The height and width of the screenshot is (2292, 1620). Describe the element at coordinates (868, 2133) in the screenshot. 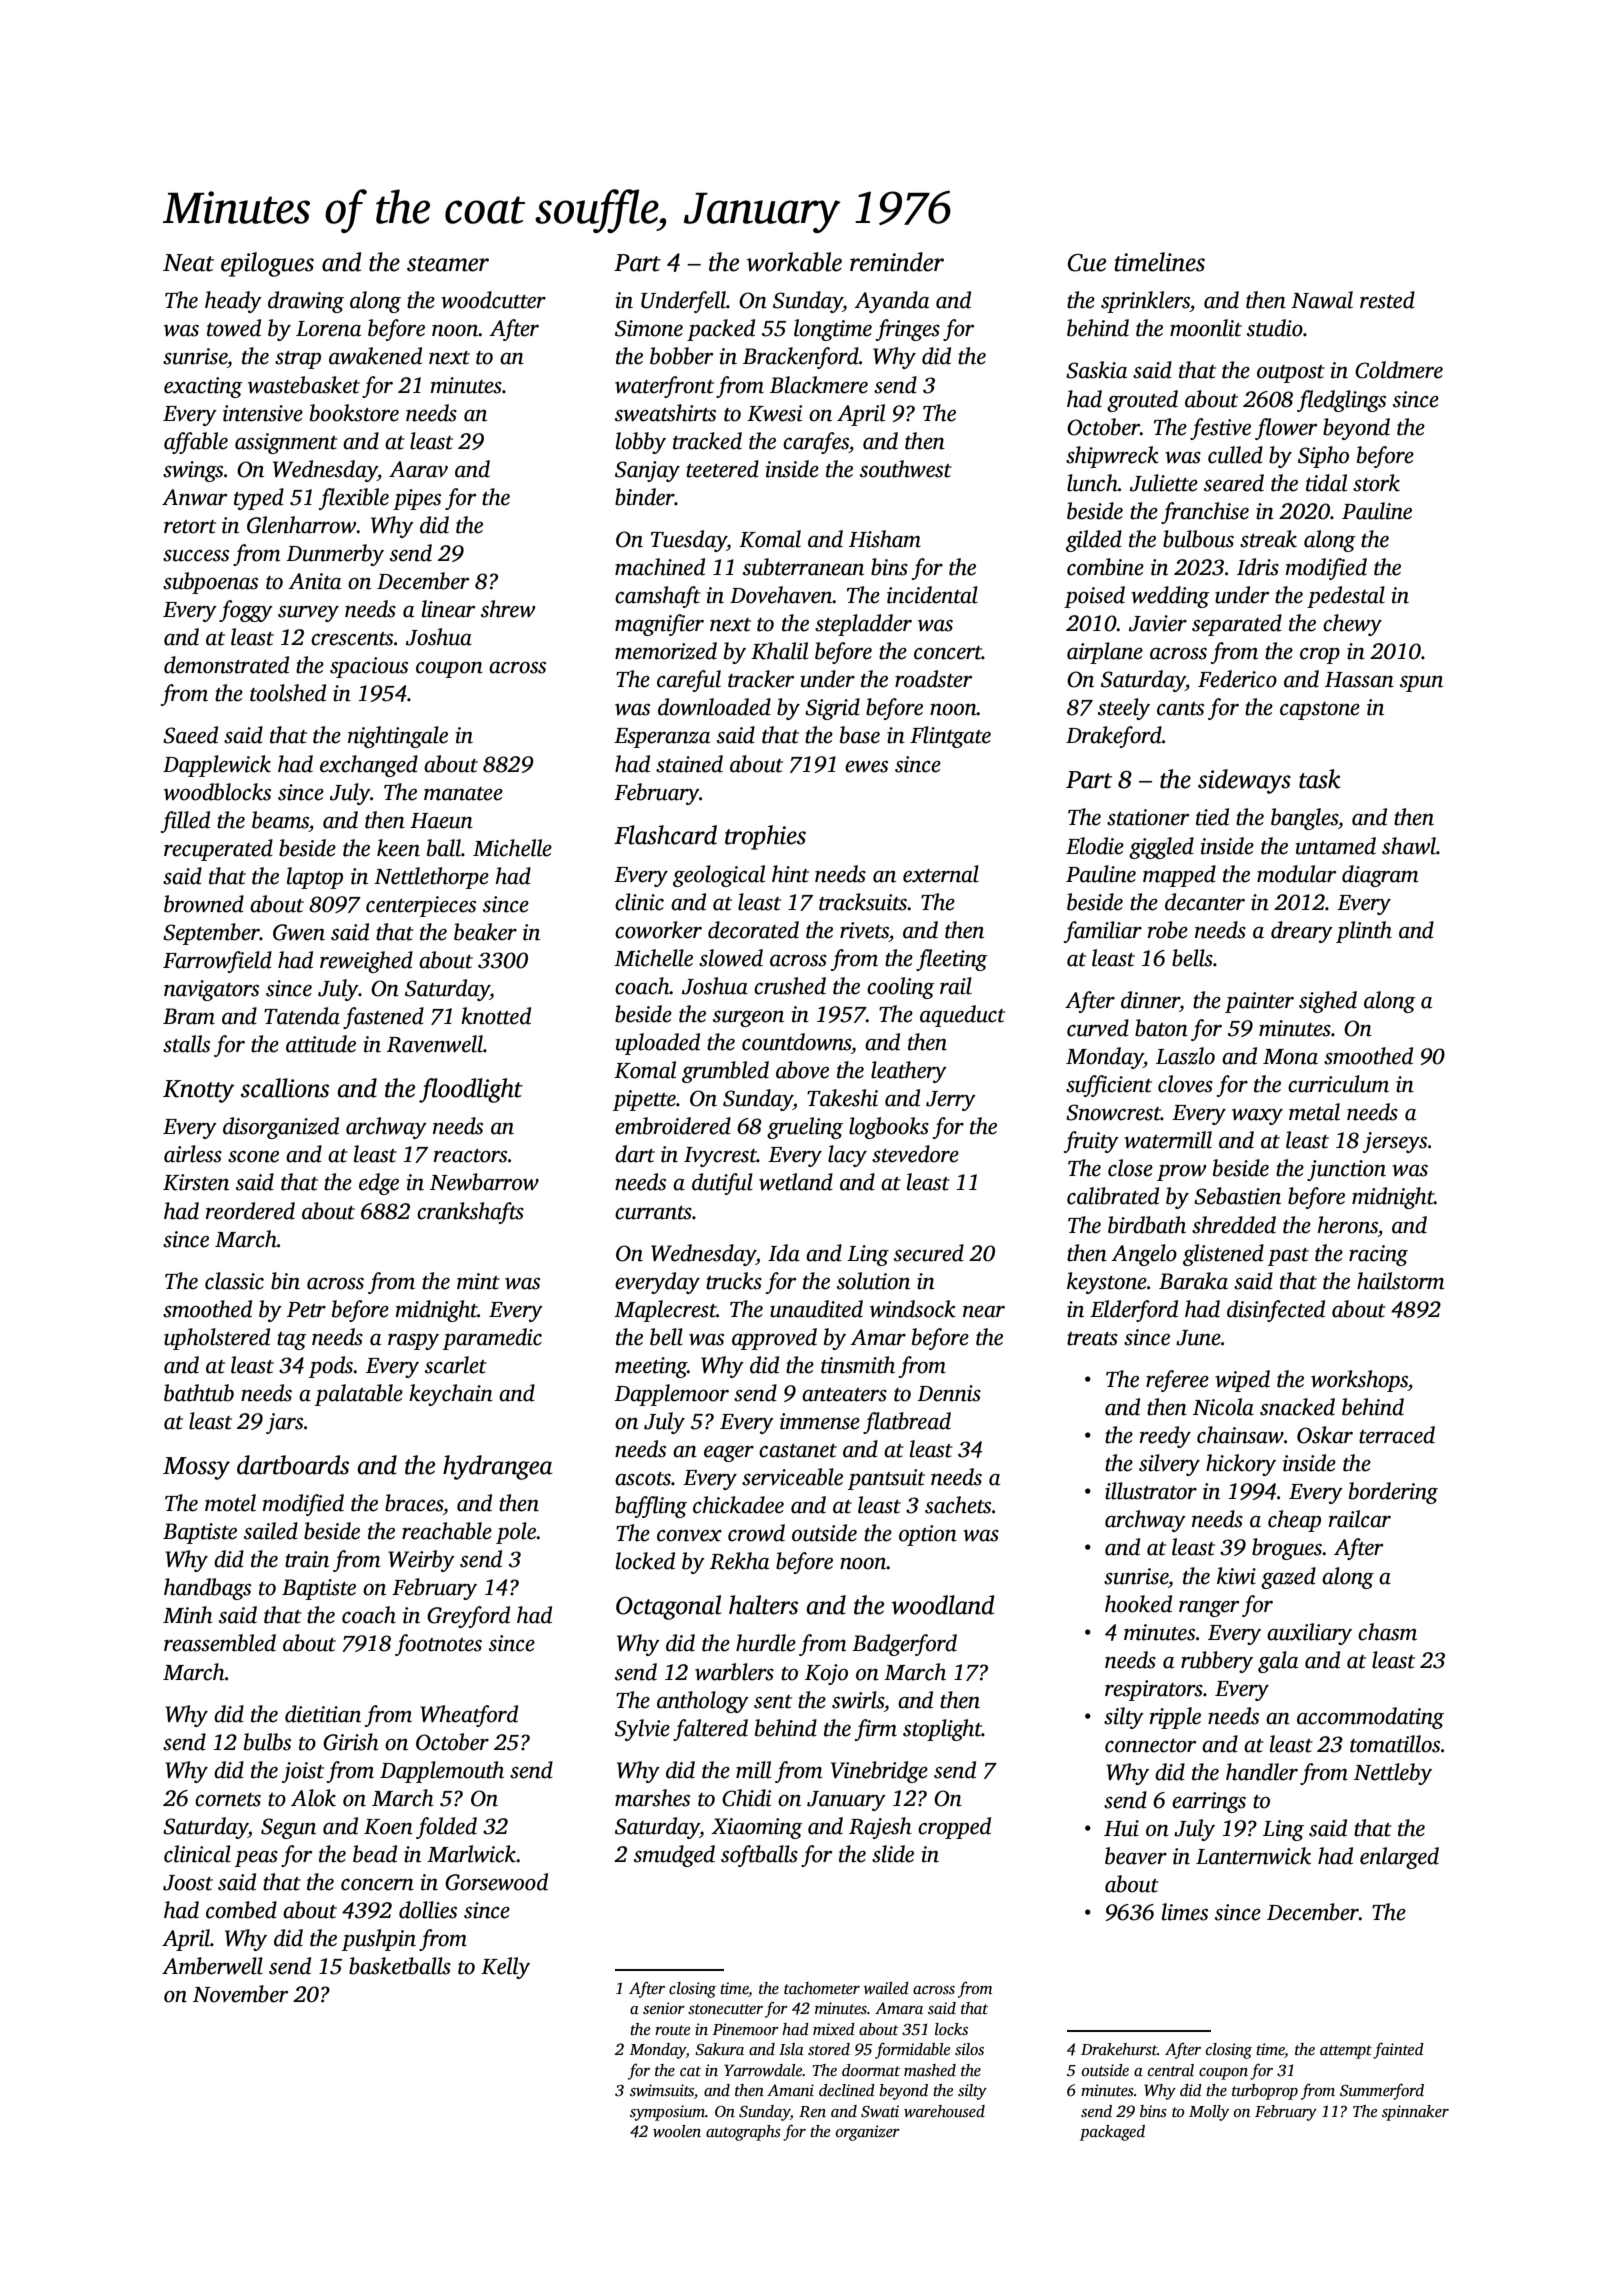

I see `organizer` at that location.
